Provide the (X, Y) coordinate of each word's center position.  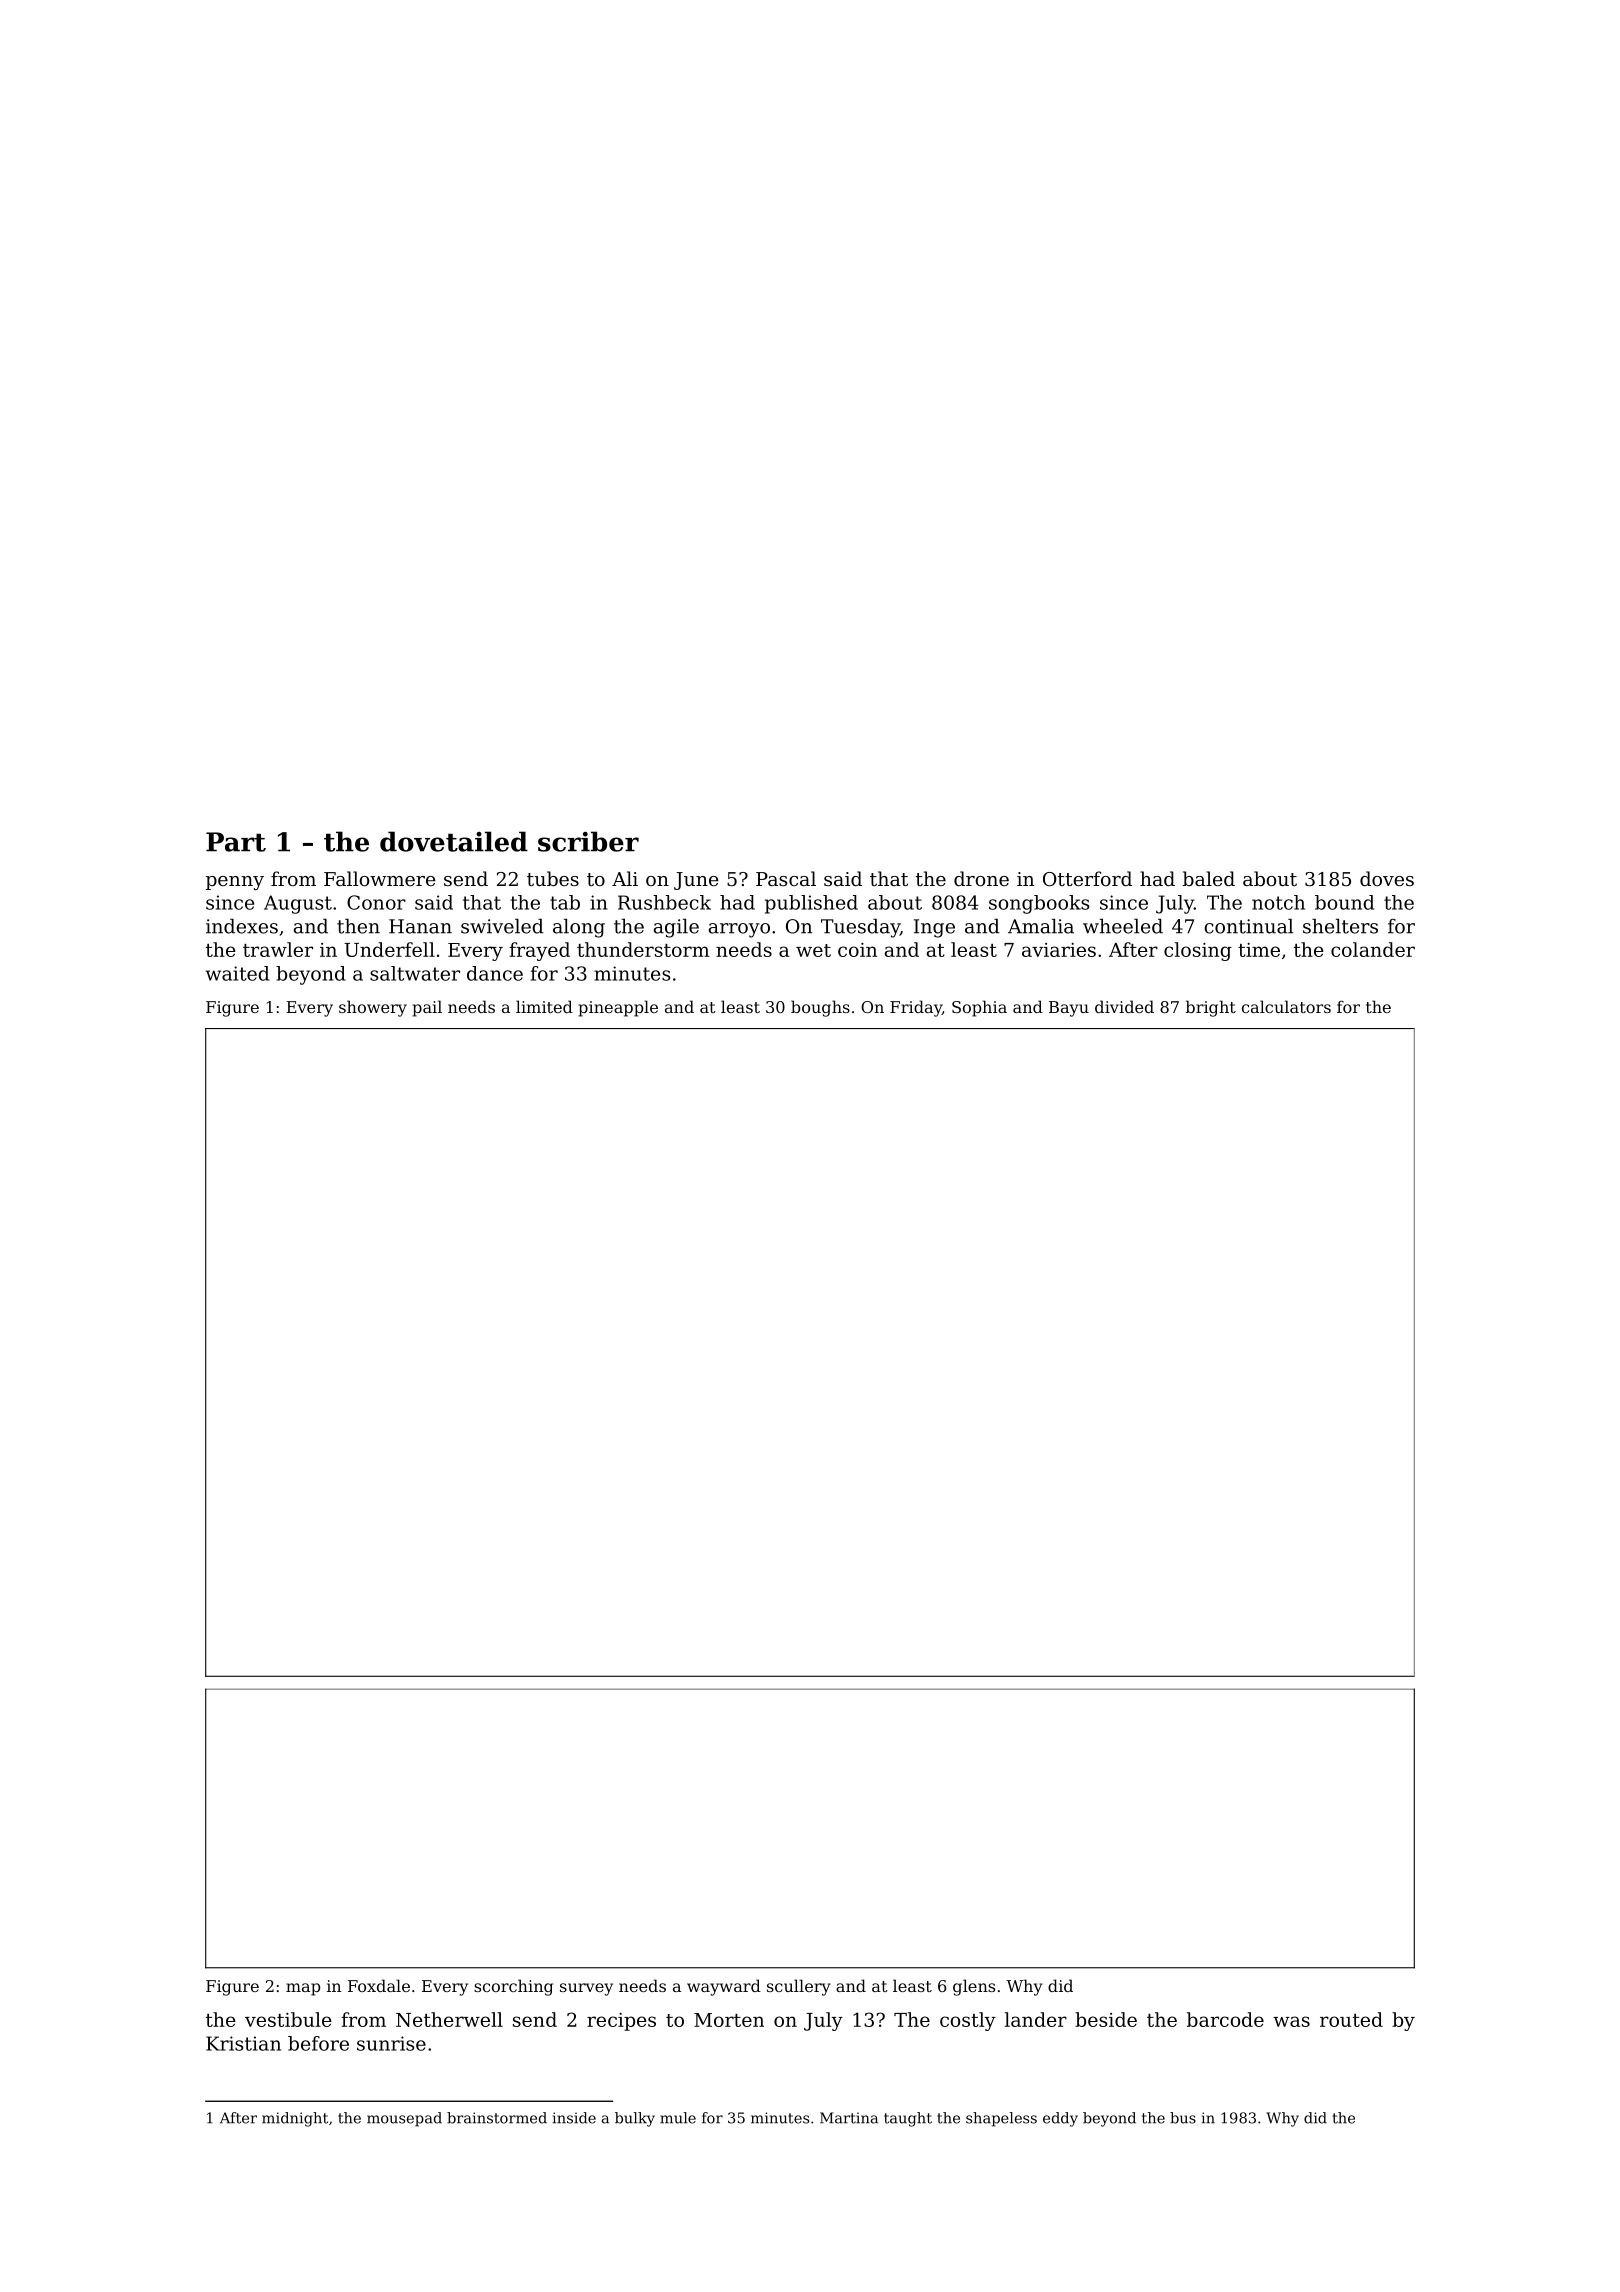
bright (1211, 1008)
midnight (295, 2119)
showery (373, 1008)
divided (1124, 1006)
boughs (820, 1008)
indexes (242, 926)
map (303, 1989)
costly (968, 2021)
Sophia (979, 1008)
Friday (916, 1008)
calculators (1286, 1006)
